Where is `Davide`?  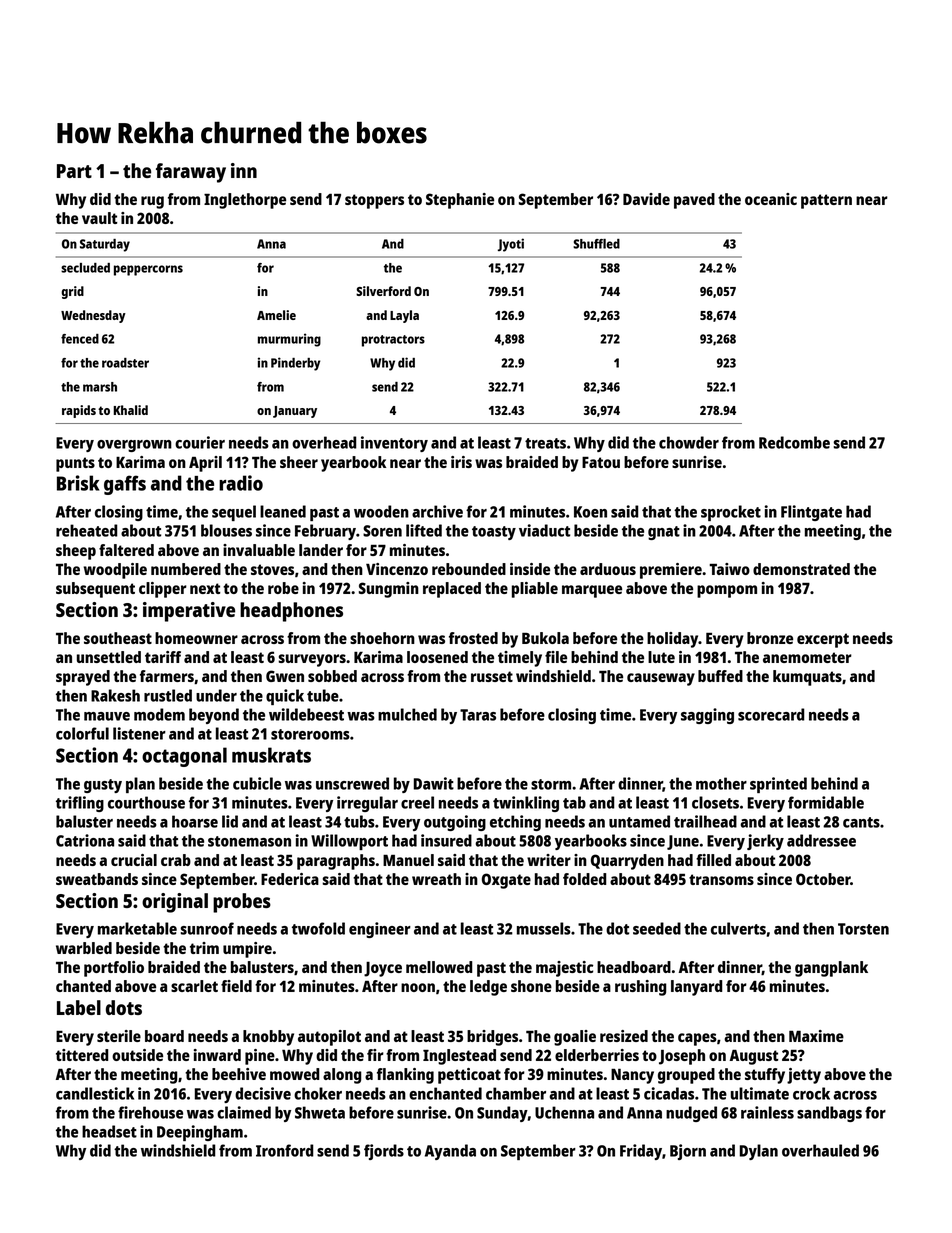
Davide is located at coordinates (646, 199).
